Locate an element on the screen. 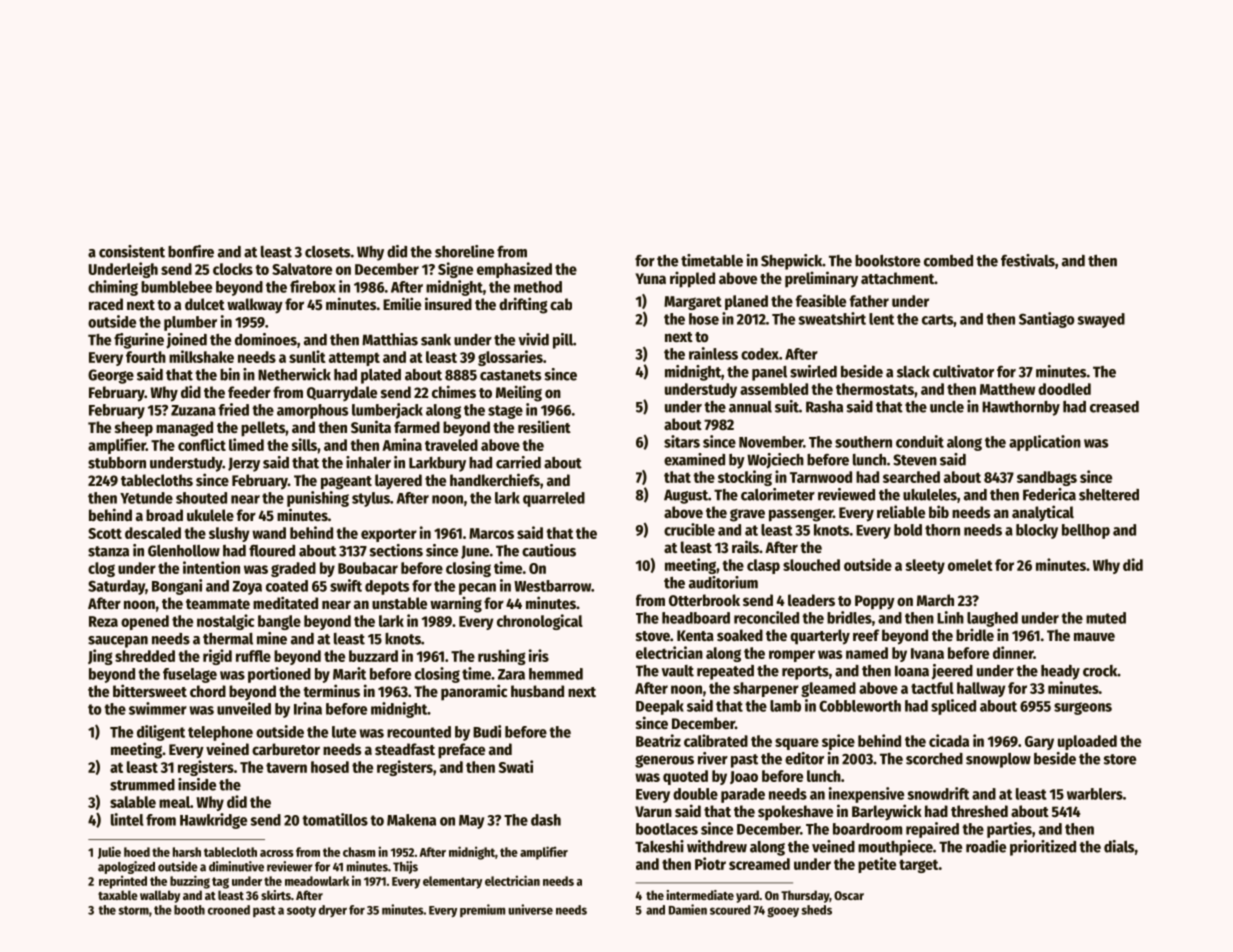  blocky is located at coordinates (1037, 531).
